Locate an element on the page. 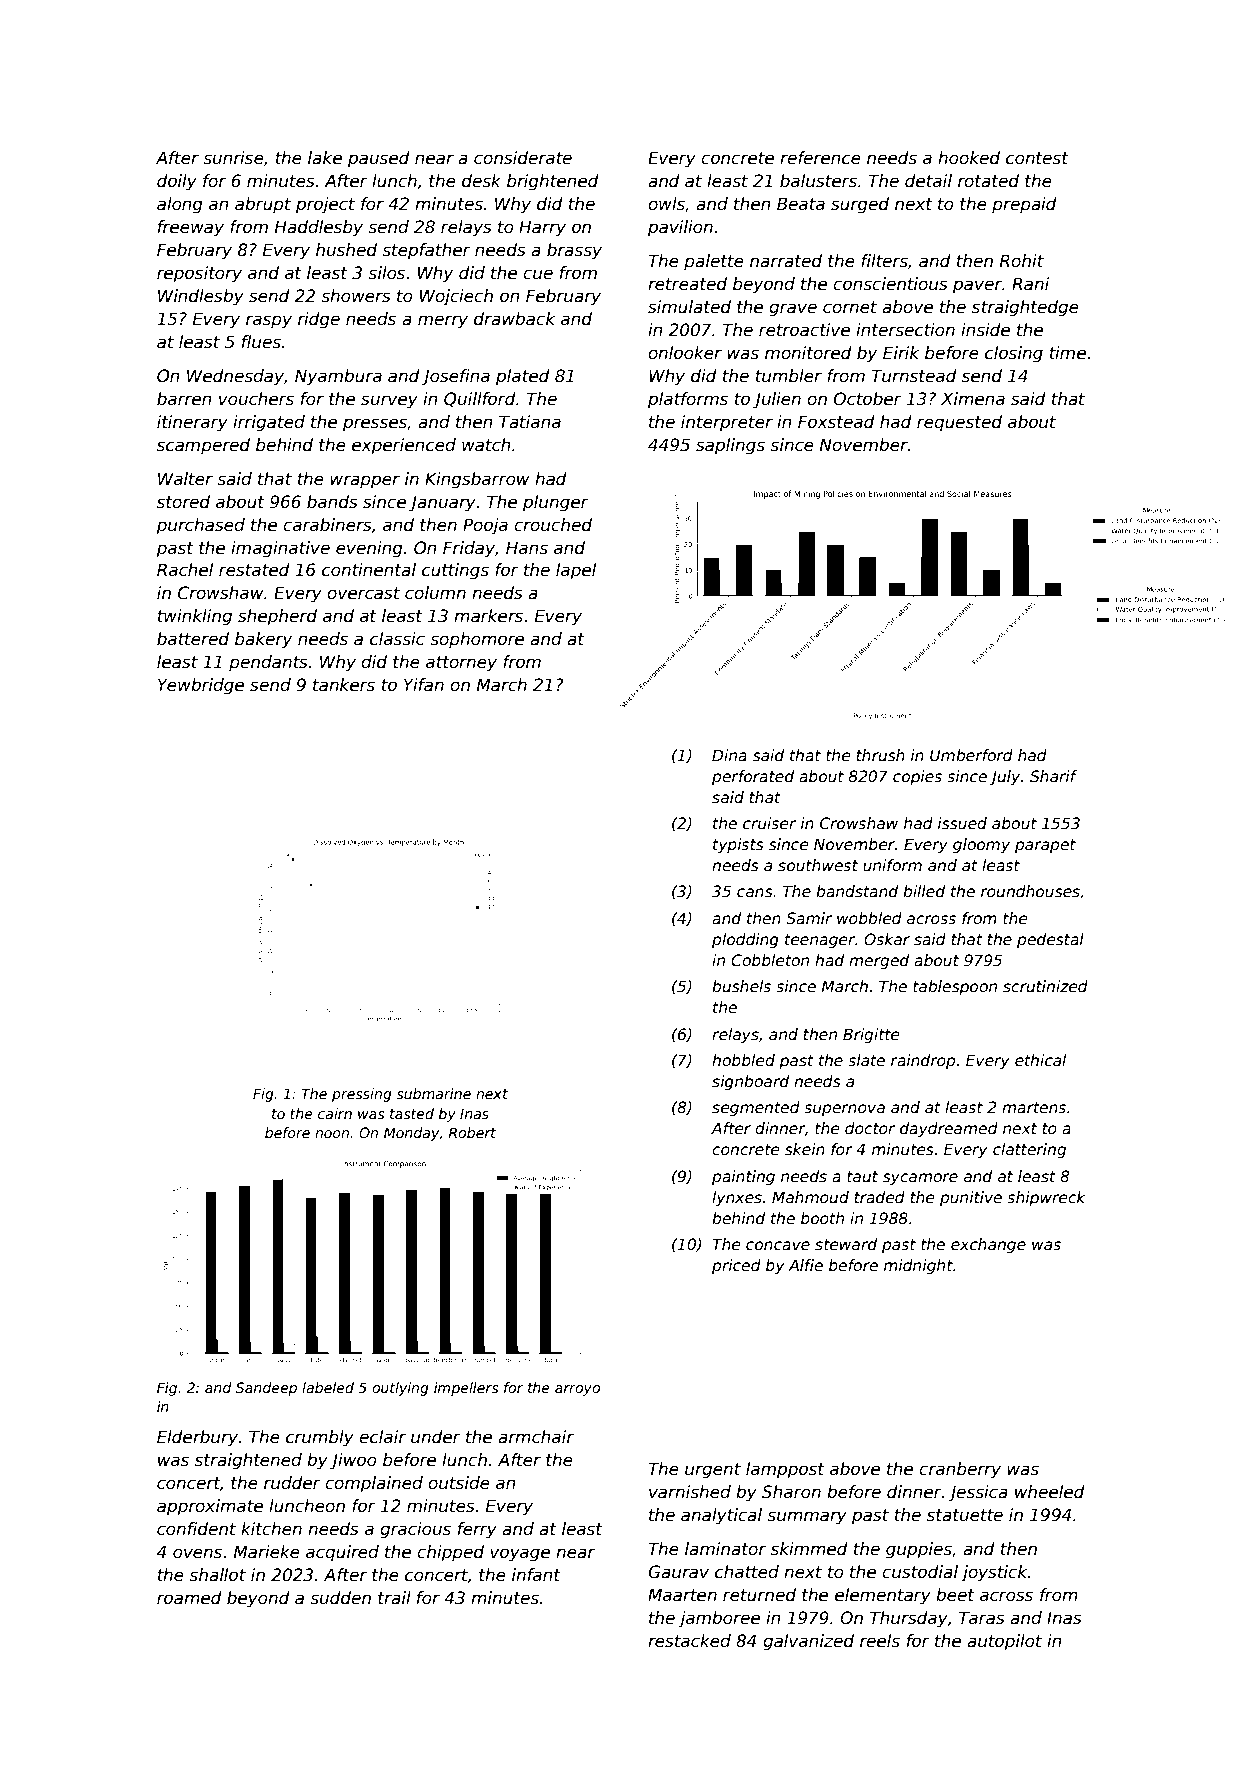 The image size is (1252, 1771). reels is located at coordinates (880, 1641).
